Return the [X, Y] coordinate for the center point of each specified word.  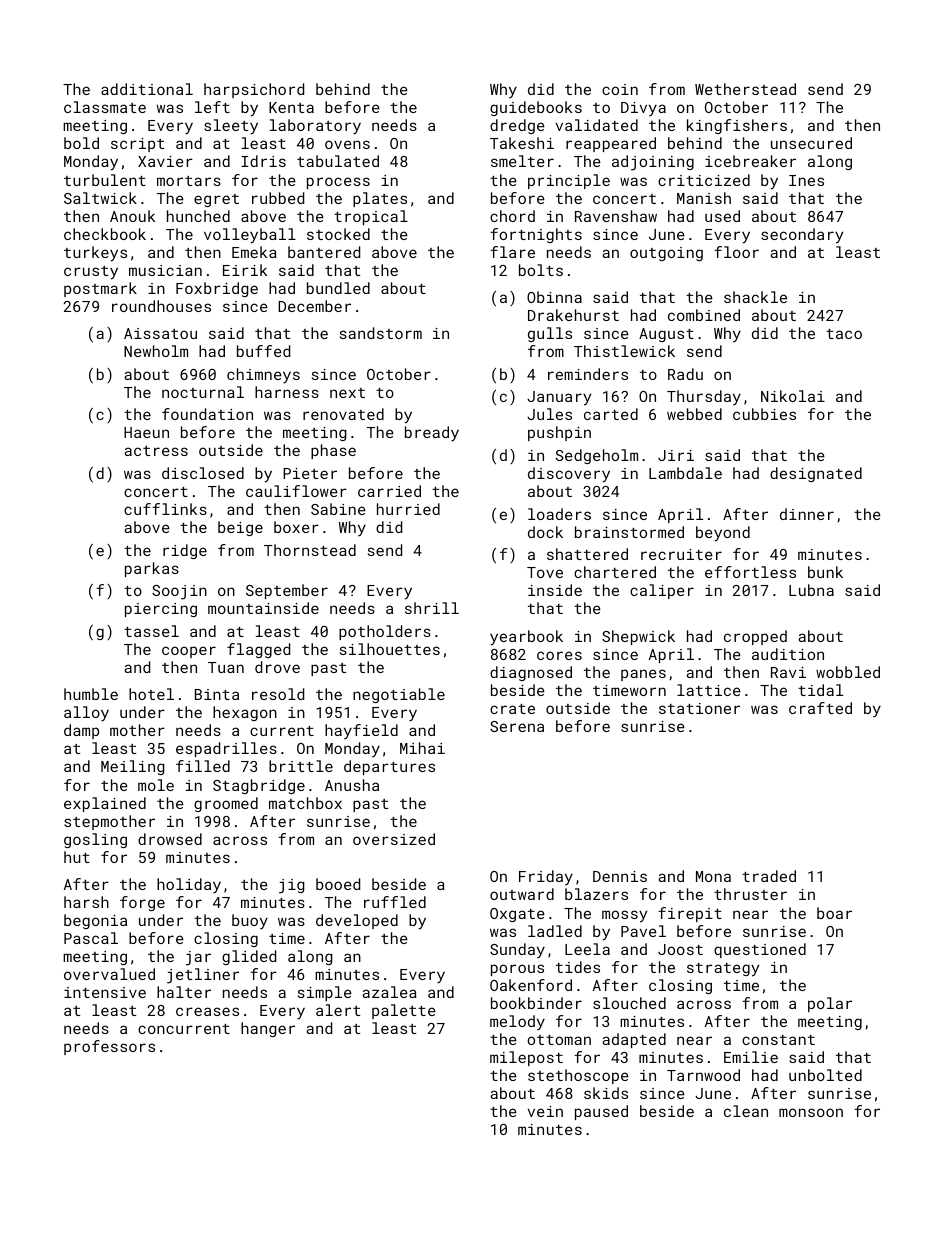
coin [620, 89]
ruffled [395, 902]
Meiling [132, 767]
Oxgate [517, 915]
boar [834, 913]
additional [147, 89]
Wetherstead [745, 89]
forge [142, 903]
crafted [820, 708]
